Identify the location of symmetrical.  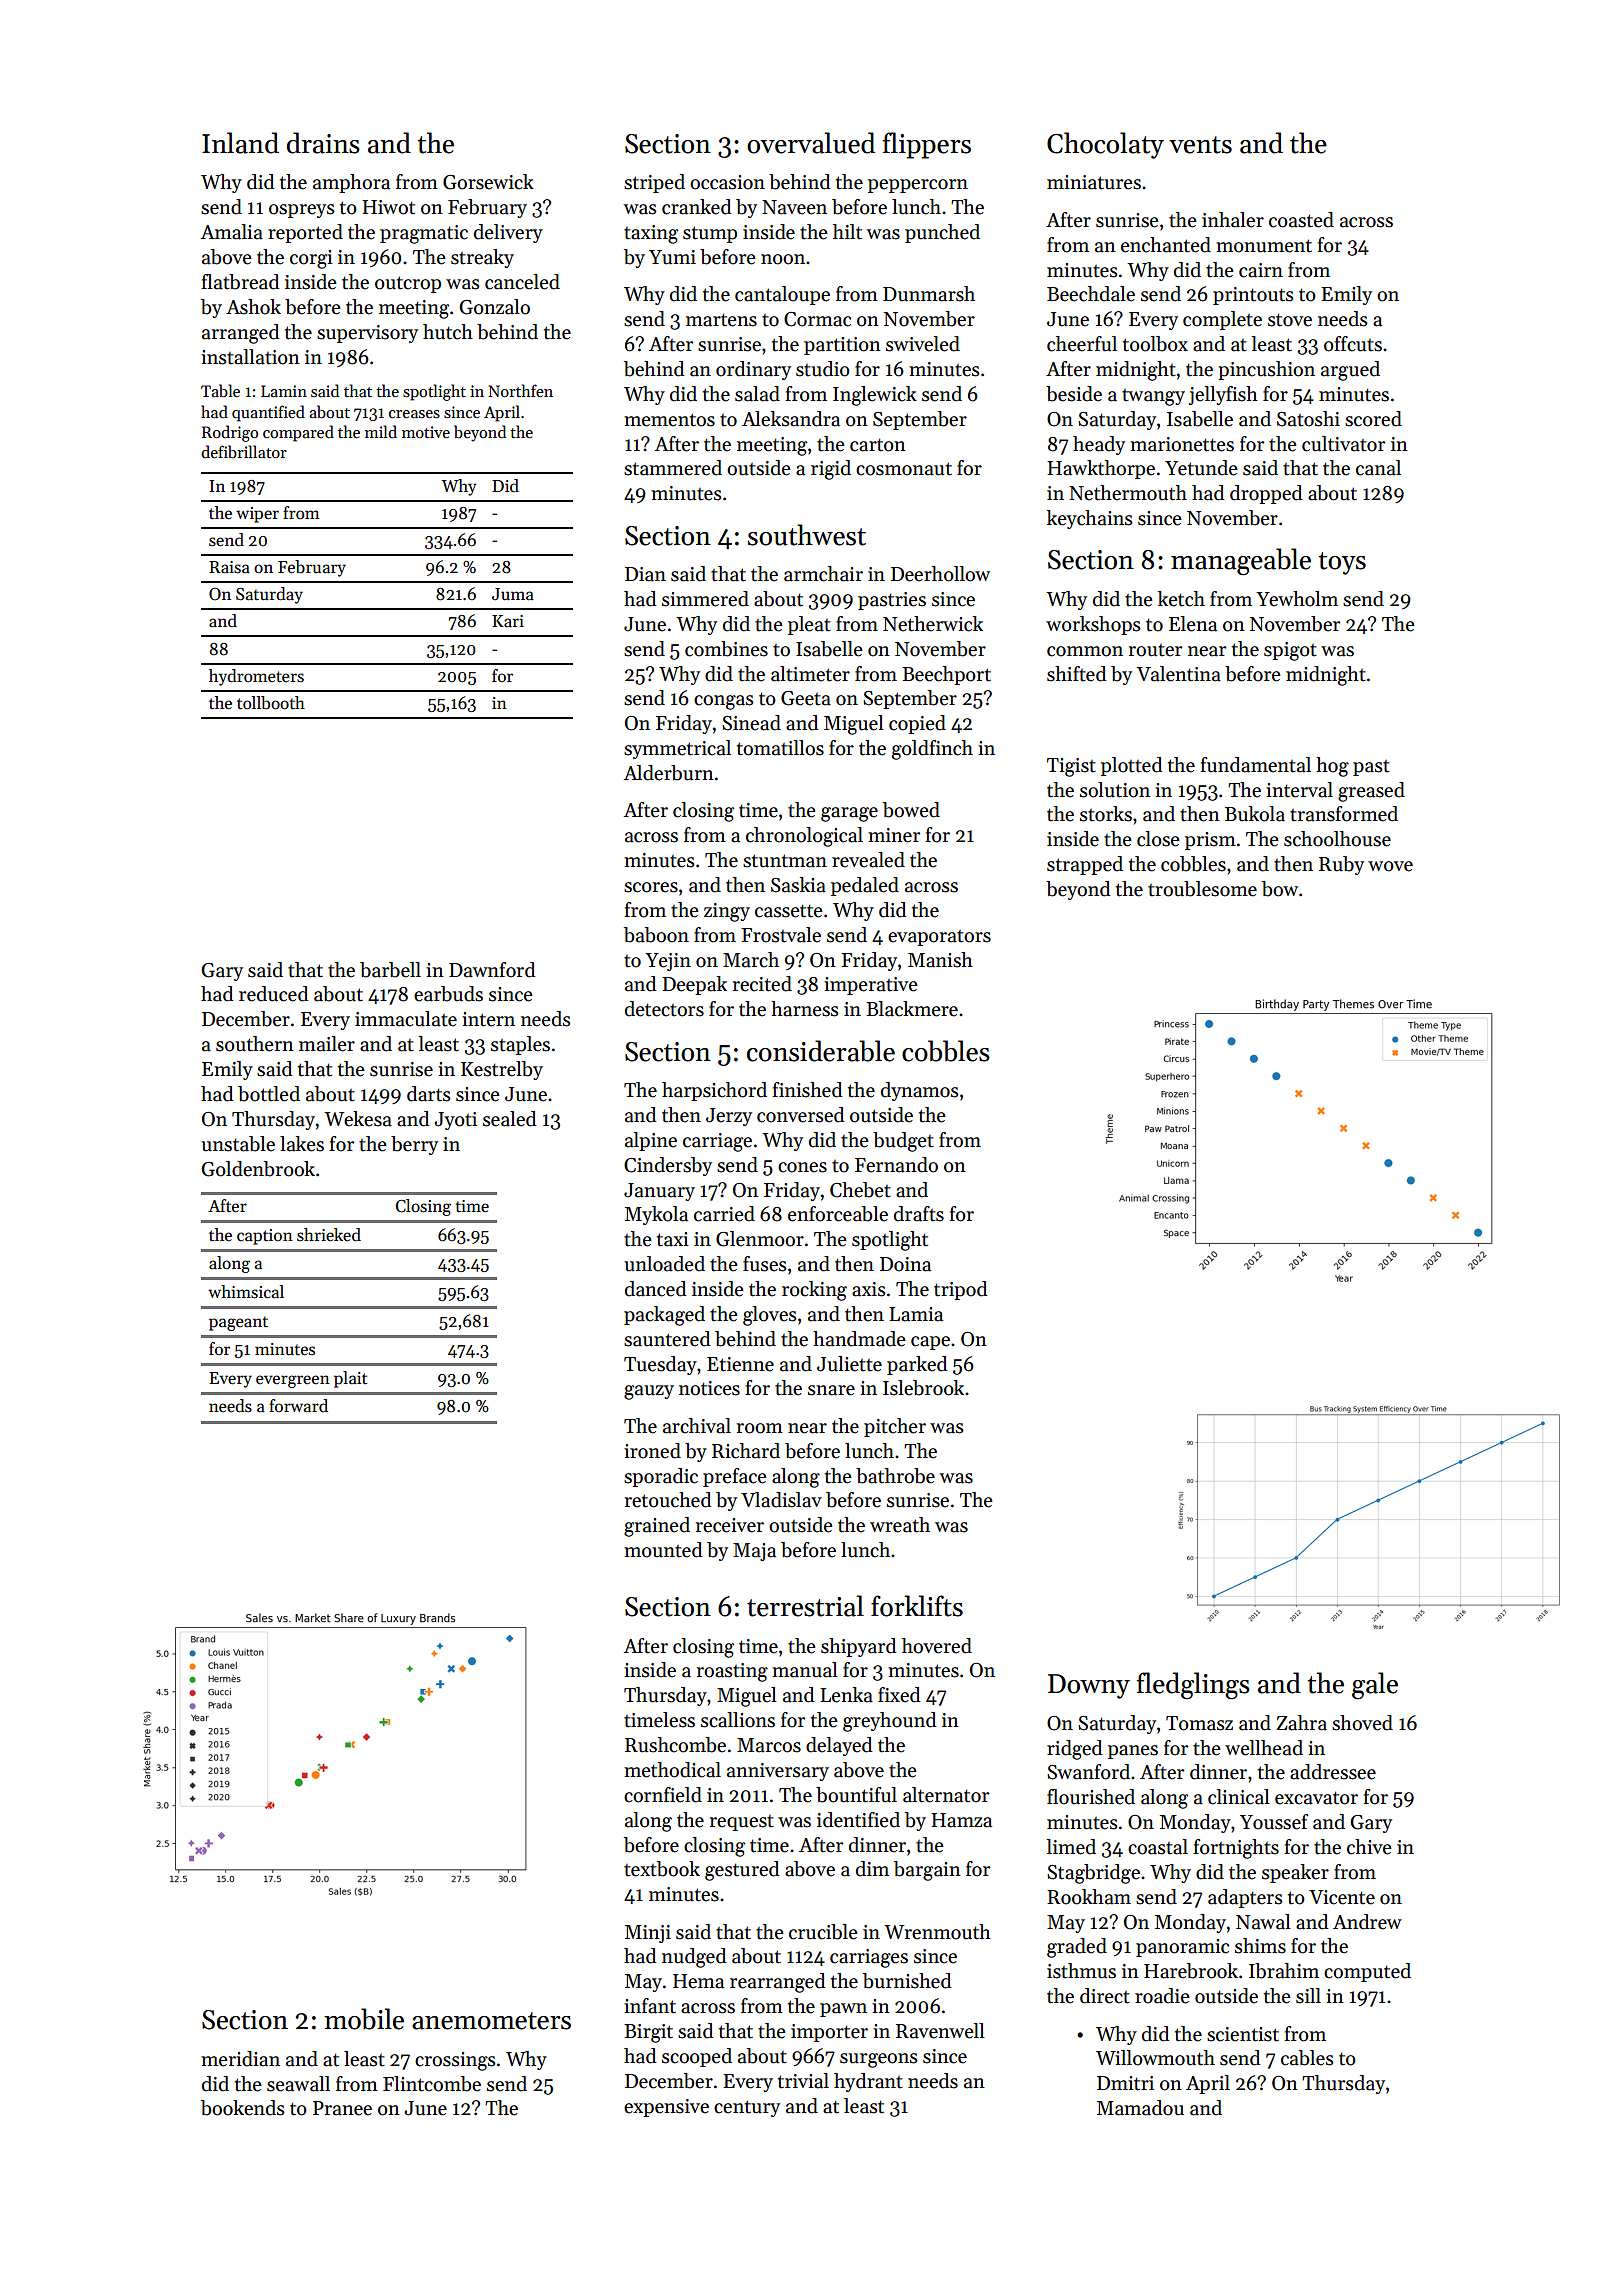
(677, 749).
